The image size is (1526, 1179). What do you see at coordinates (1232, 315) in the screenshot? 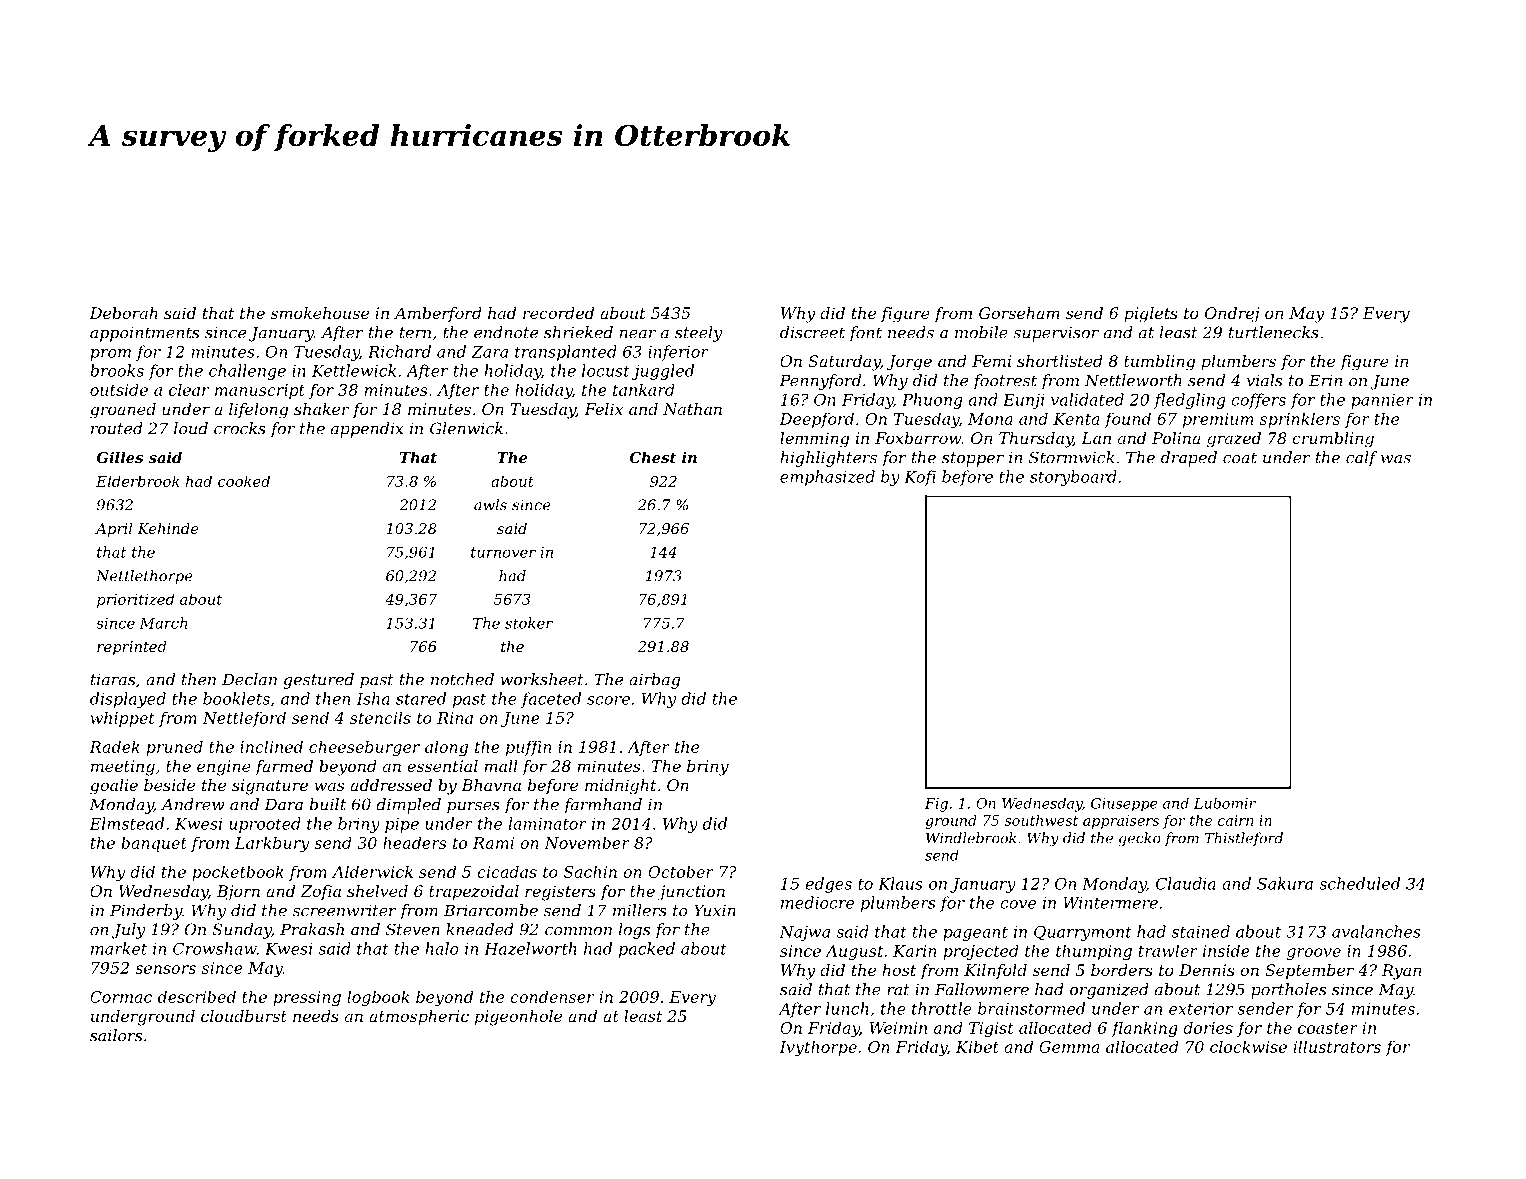
I see `Ondrej` at bounding box center [1232, 315].
